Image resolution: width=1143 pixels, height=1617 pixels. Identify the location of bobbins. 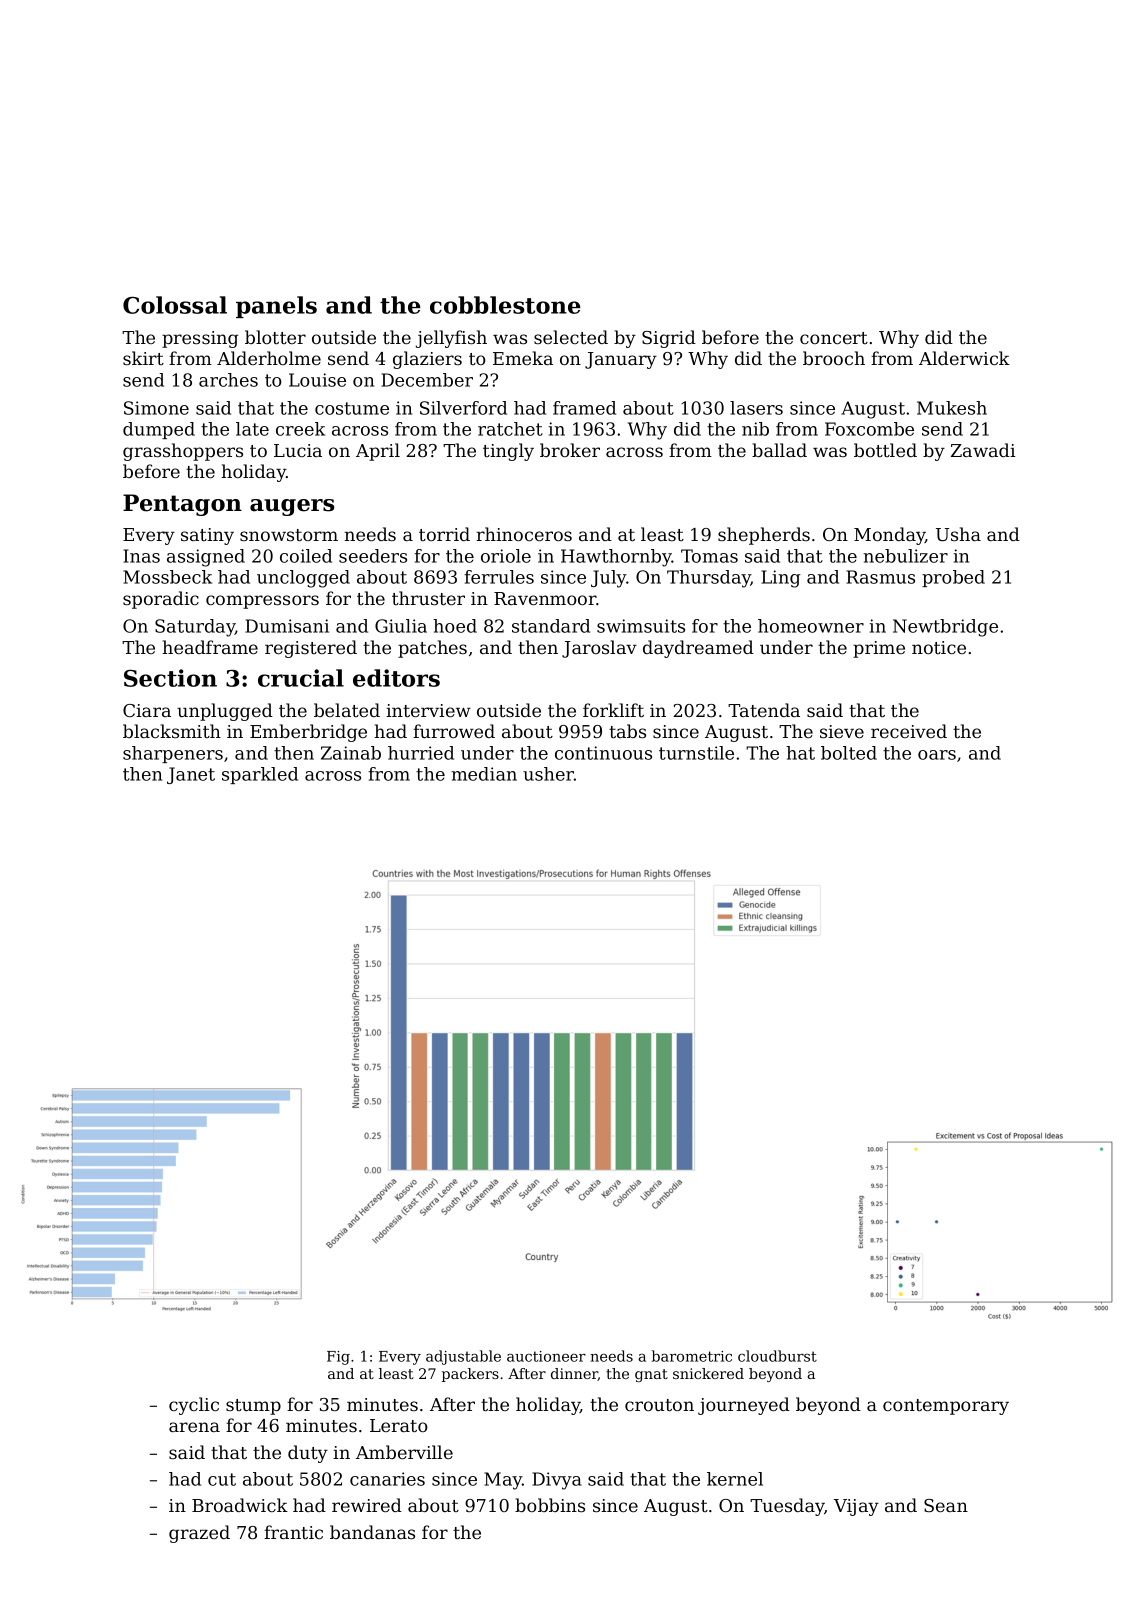
(550, 1505).
